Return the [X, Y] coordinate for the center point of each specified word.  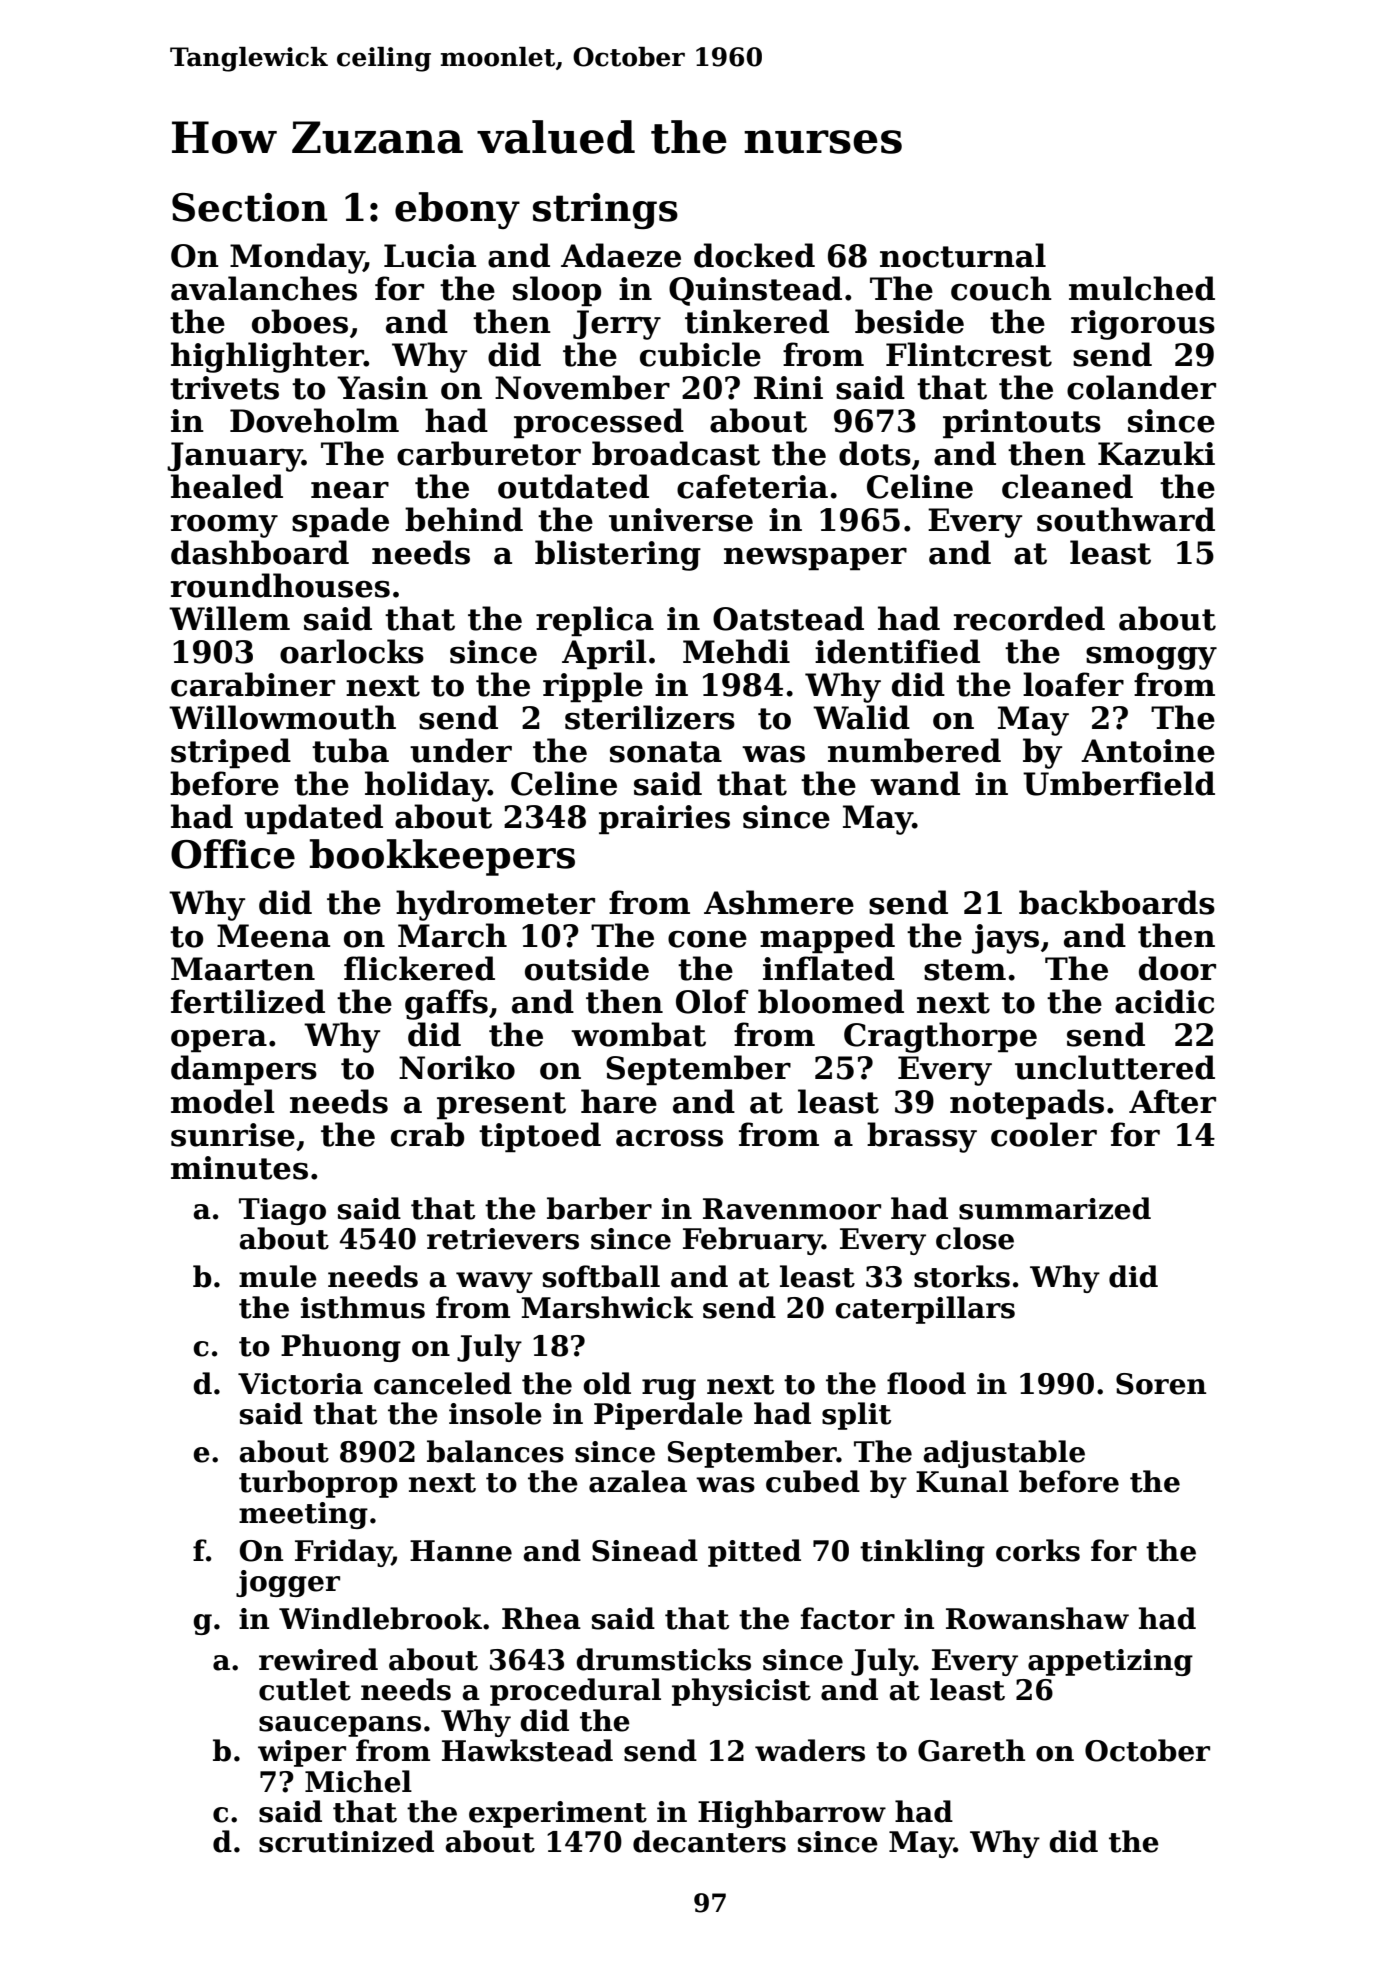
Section [249, 207]
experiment [558, 1814]
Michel [358, 1781]
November [582, 387]
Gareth [971, 1750]
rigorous [1143, 325]
